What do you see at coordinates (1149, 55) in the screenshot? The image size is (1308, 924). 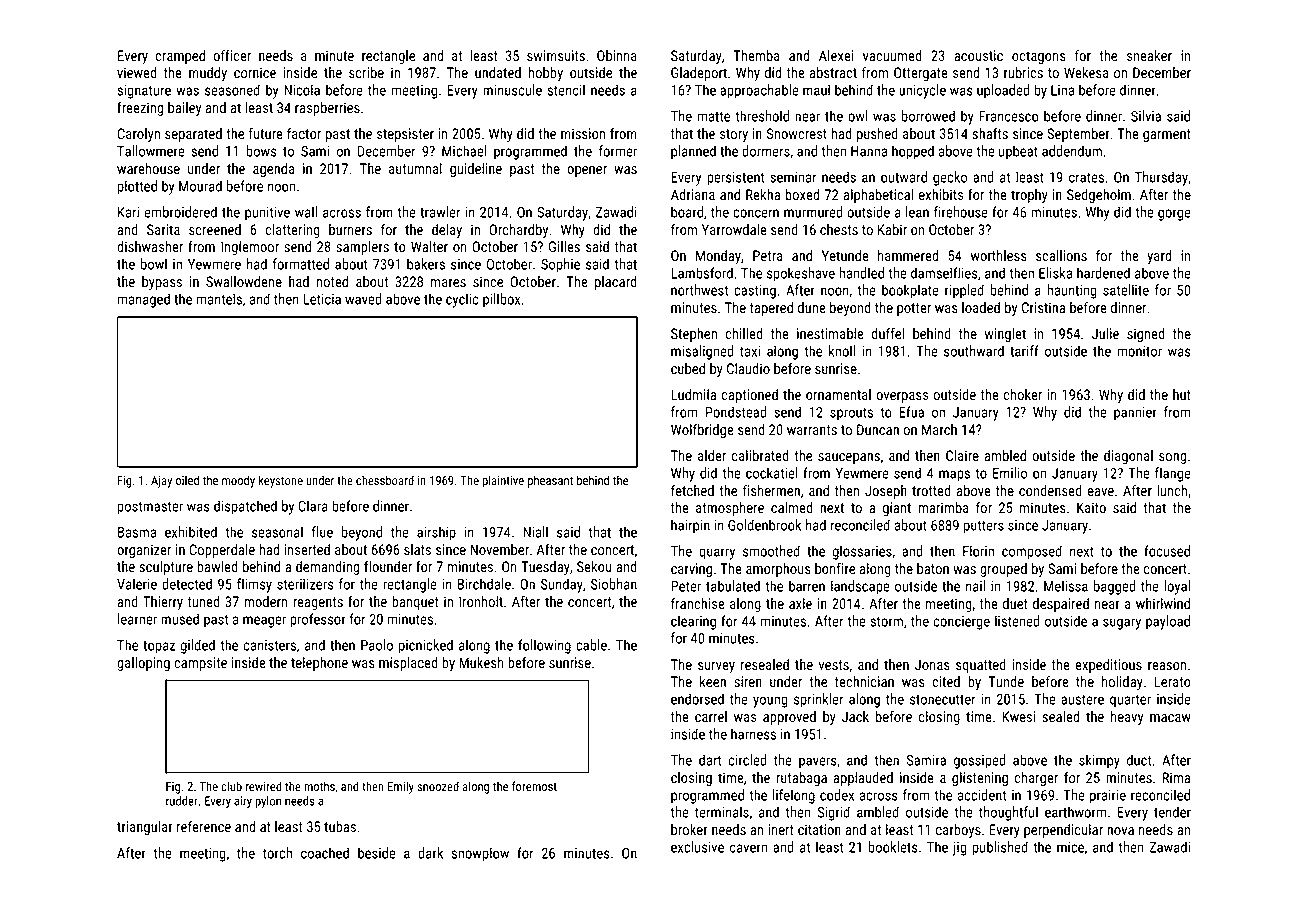 I see `sneaker` at bounding box center [1149, 55].
